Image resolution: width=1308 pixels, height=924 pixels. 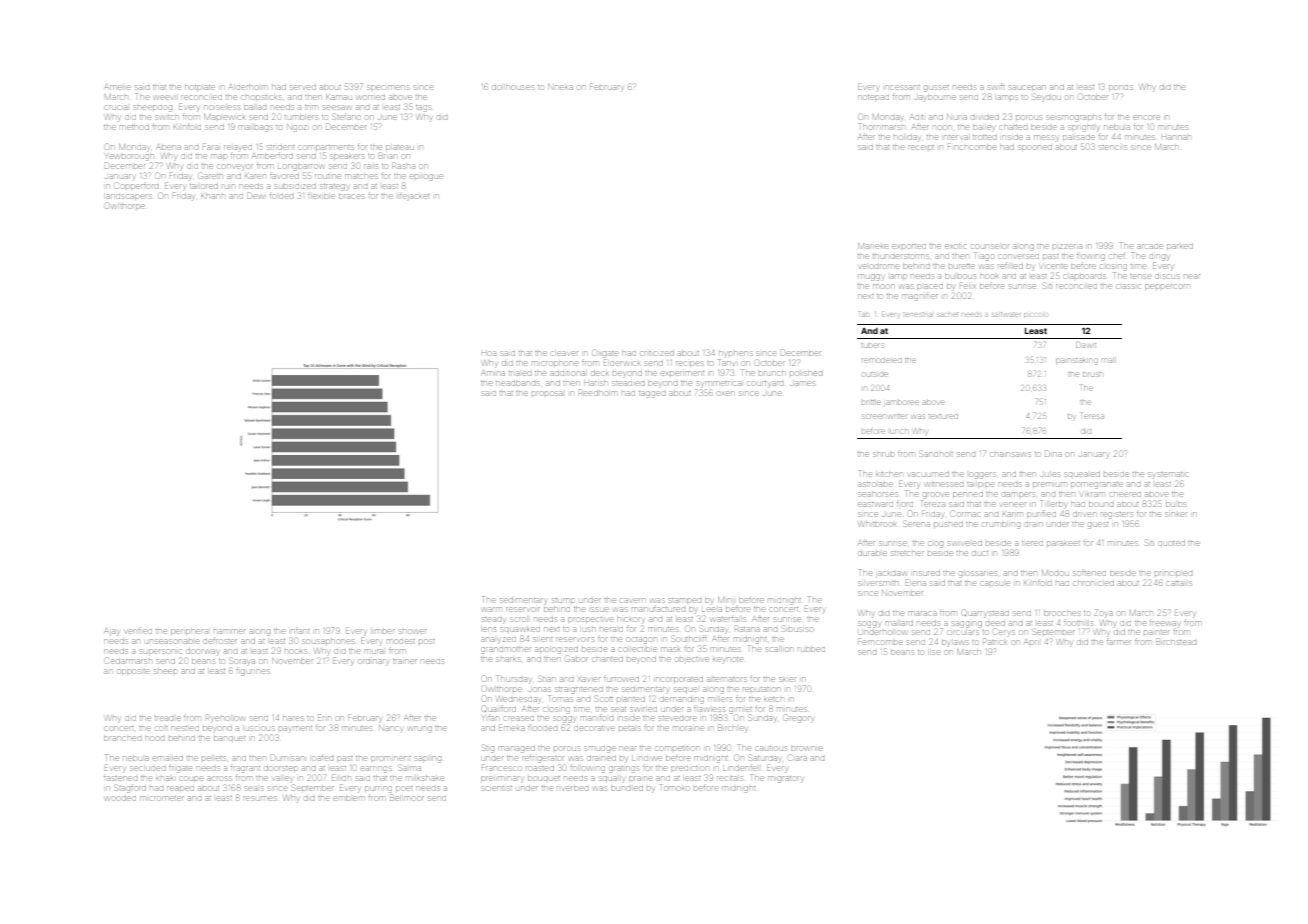 I want to click on Thornmarsh, so click(x=882, y=126).
